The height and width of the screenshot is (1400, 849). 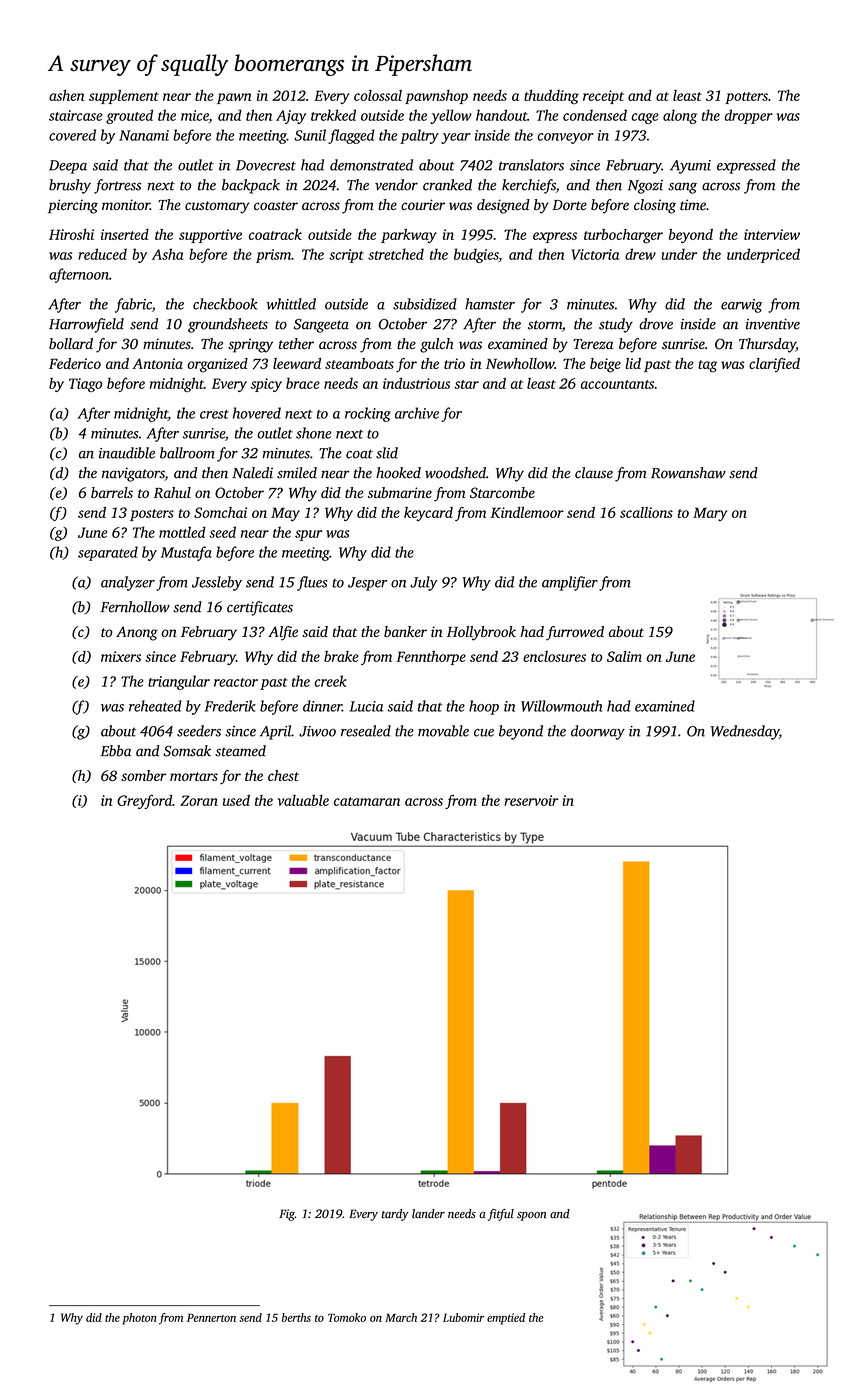 What do you see at coordinates (551, 97) in the screenshot?
I see `thudding` at bounding box center [551, 97].
